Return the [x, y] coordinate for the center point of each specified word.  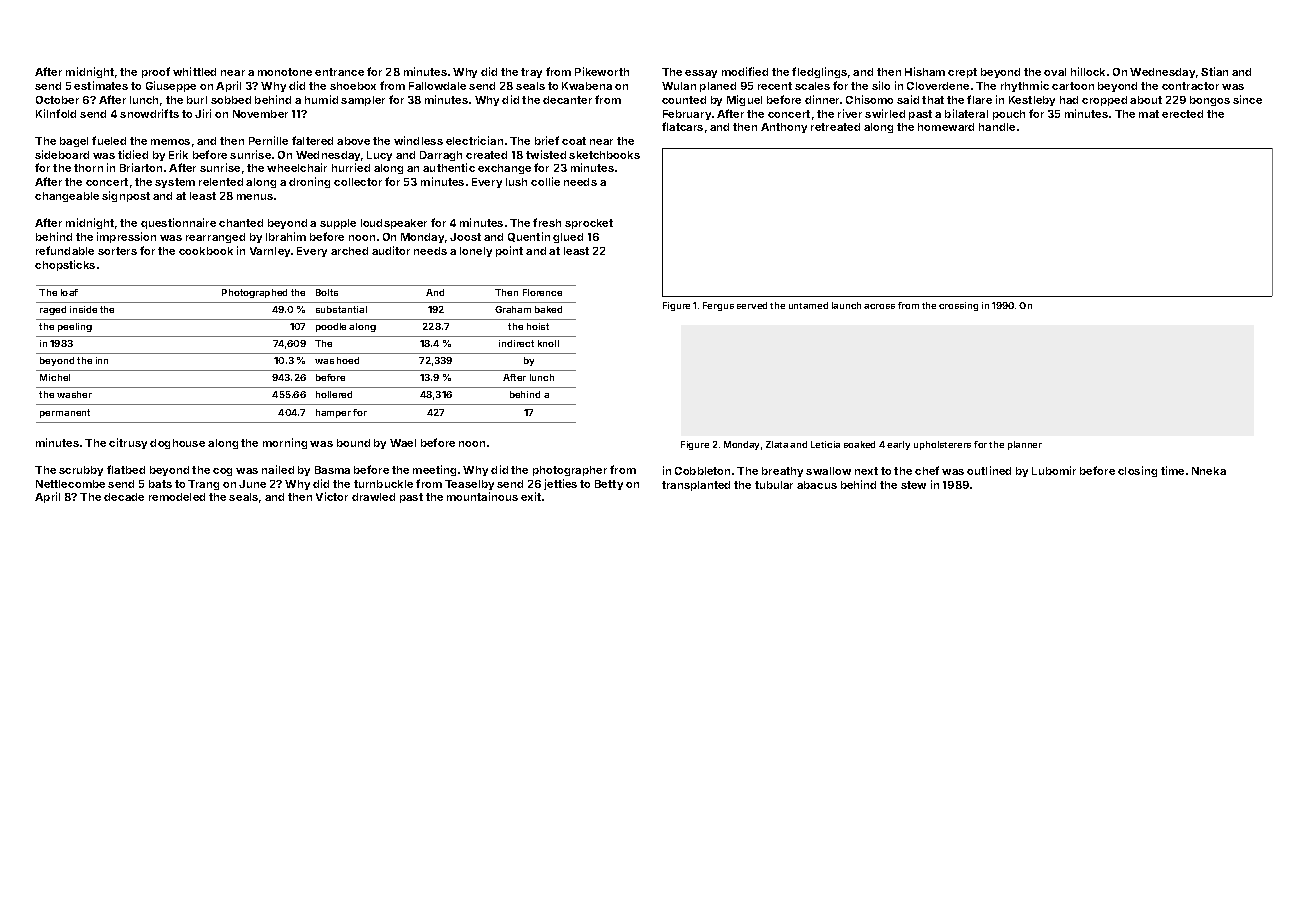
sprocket [589, 224]
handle [997, 127]
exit [531, 496]
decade [124, 497]
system [175, 183]
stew [913, 485]
